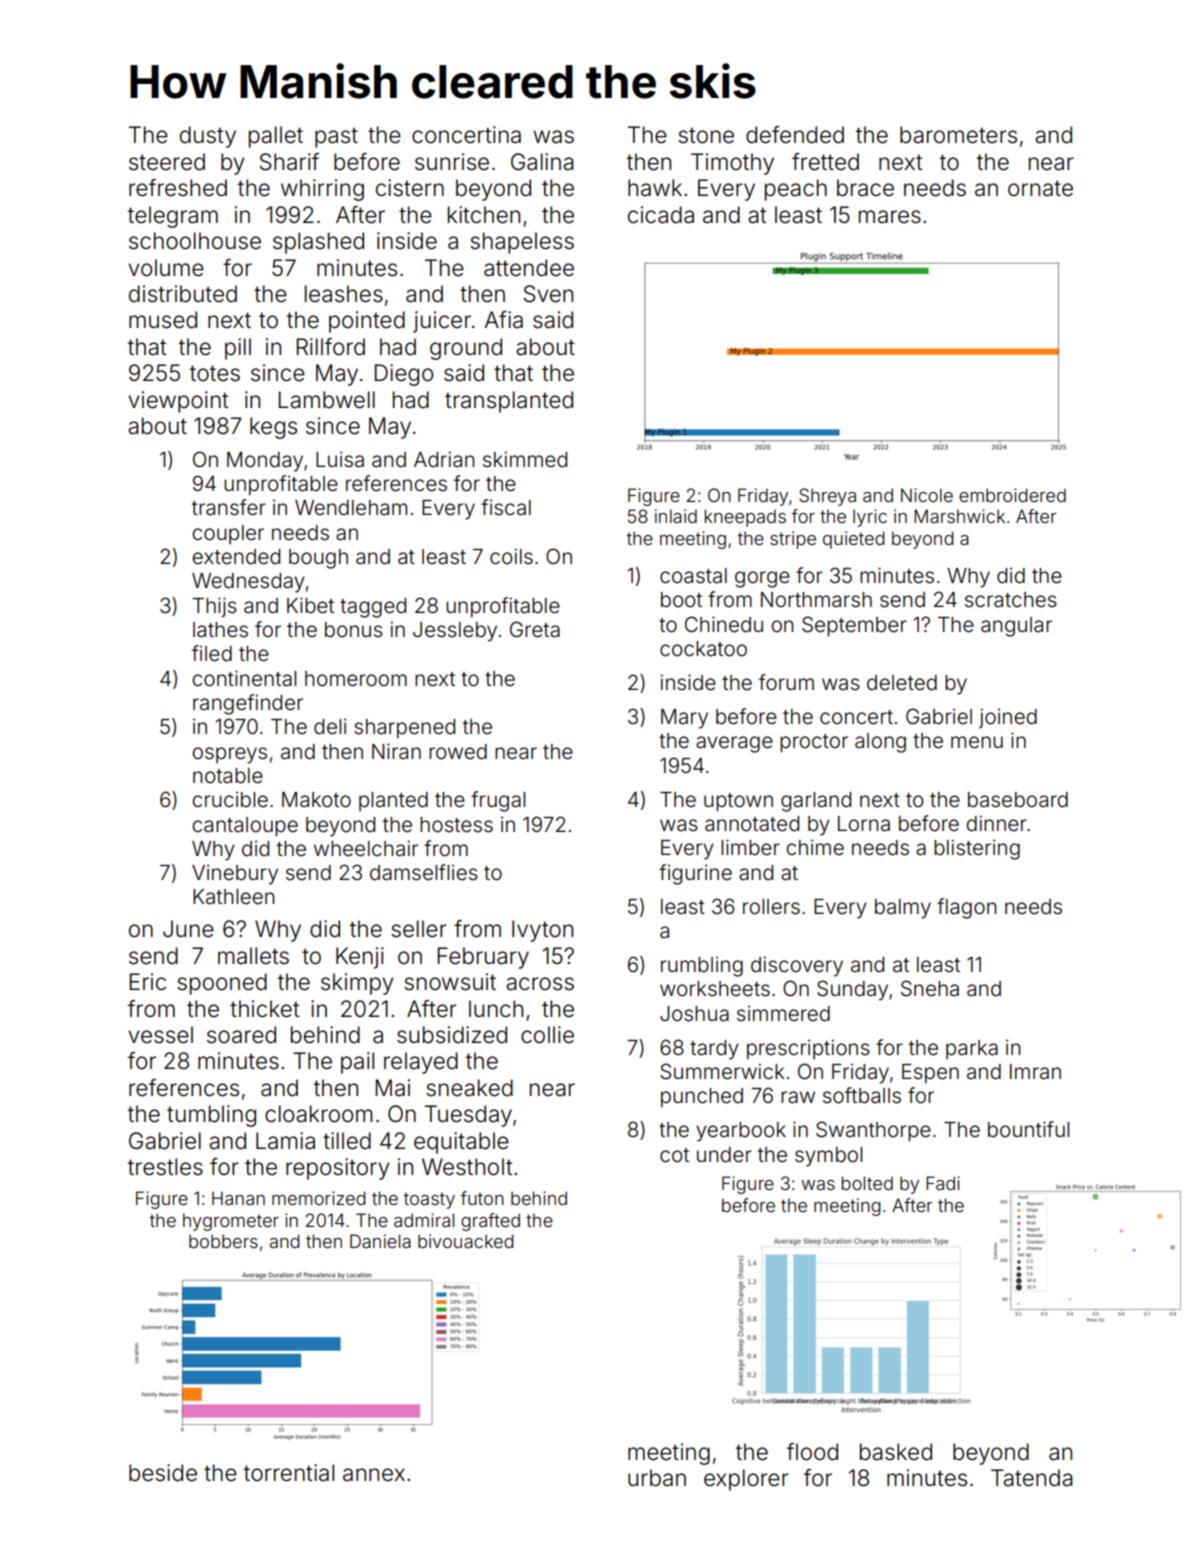 Image resolution: width=1202 pixels, height=1556 pixels. I want to click on explorer, so click(746, 1480).
